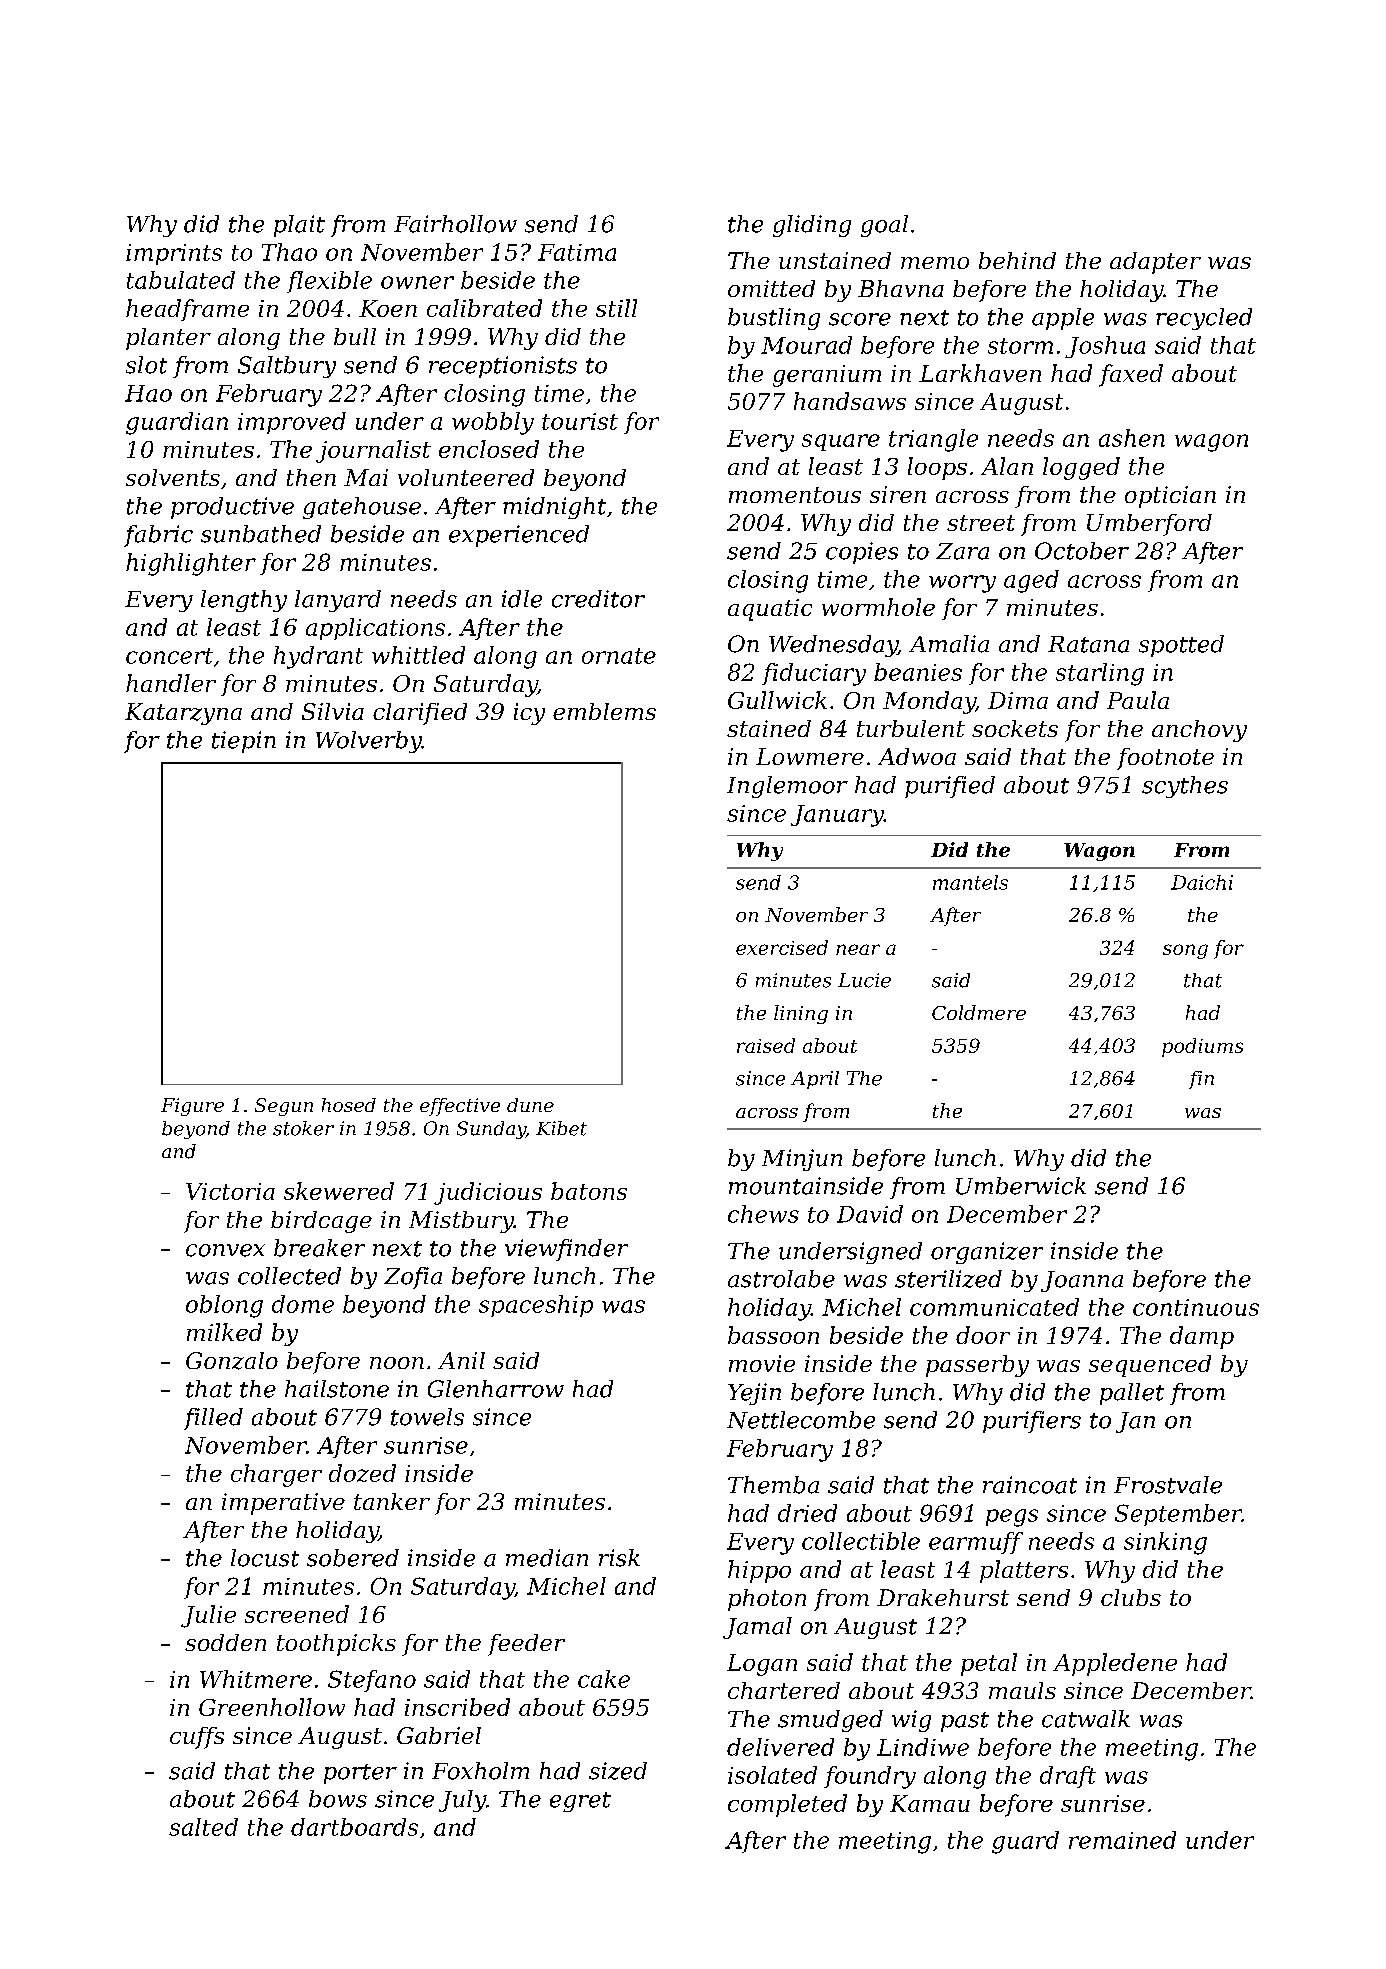 Image resolution: width=1386 pixels, height=1969 pixels. What do you see at coordinates (457, 1707) in the screenshot?
I see `inscribed` at bounding box center [457, 1707].
